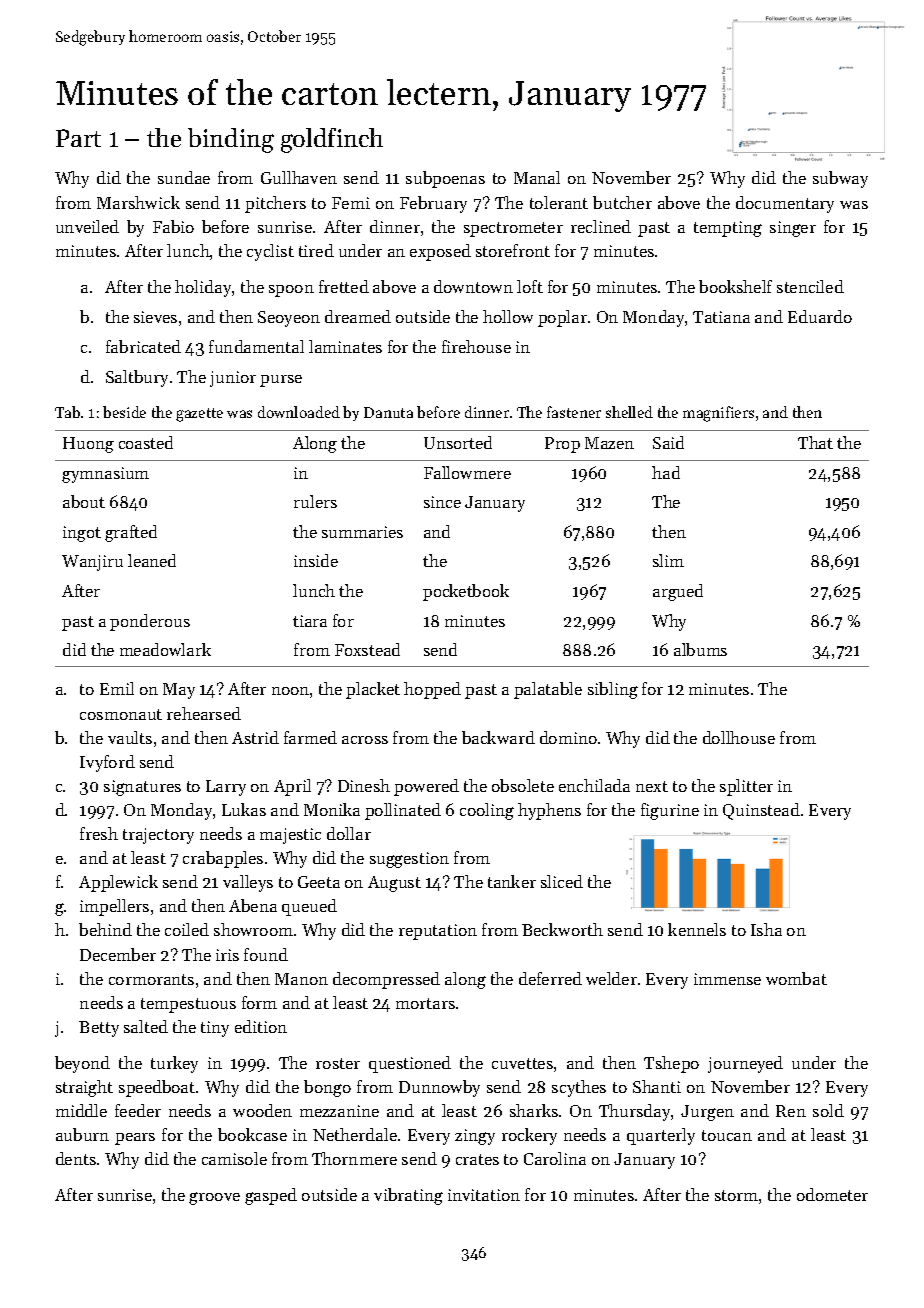 Image resolution: width=924 pixels, height=1308 pixels. Describe the element at coordinates (815, 442) in the screenshot. I see `That` at that location.
